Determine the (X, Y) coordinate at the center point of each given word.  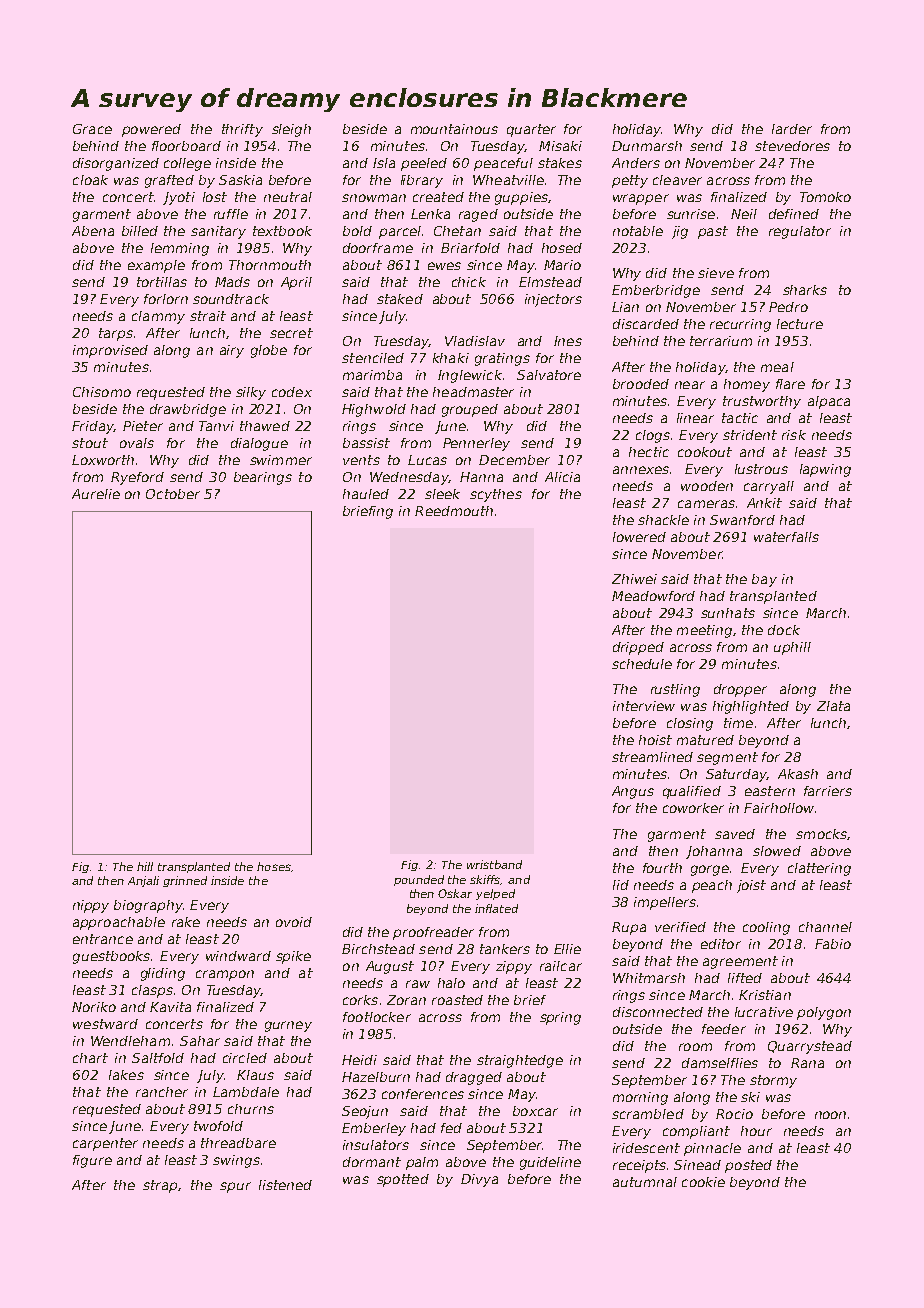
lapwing (825, 470)
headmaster (473, 392)
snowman (374, 198)
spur (235, 1187)
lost (215, 197)
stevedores (792, 146)
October (173, 494)
